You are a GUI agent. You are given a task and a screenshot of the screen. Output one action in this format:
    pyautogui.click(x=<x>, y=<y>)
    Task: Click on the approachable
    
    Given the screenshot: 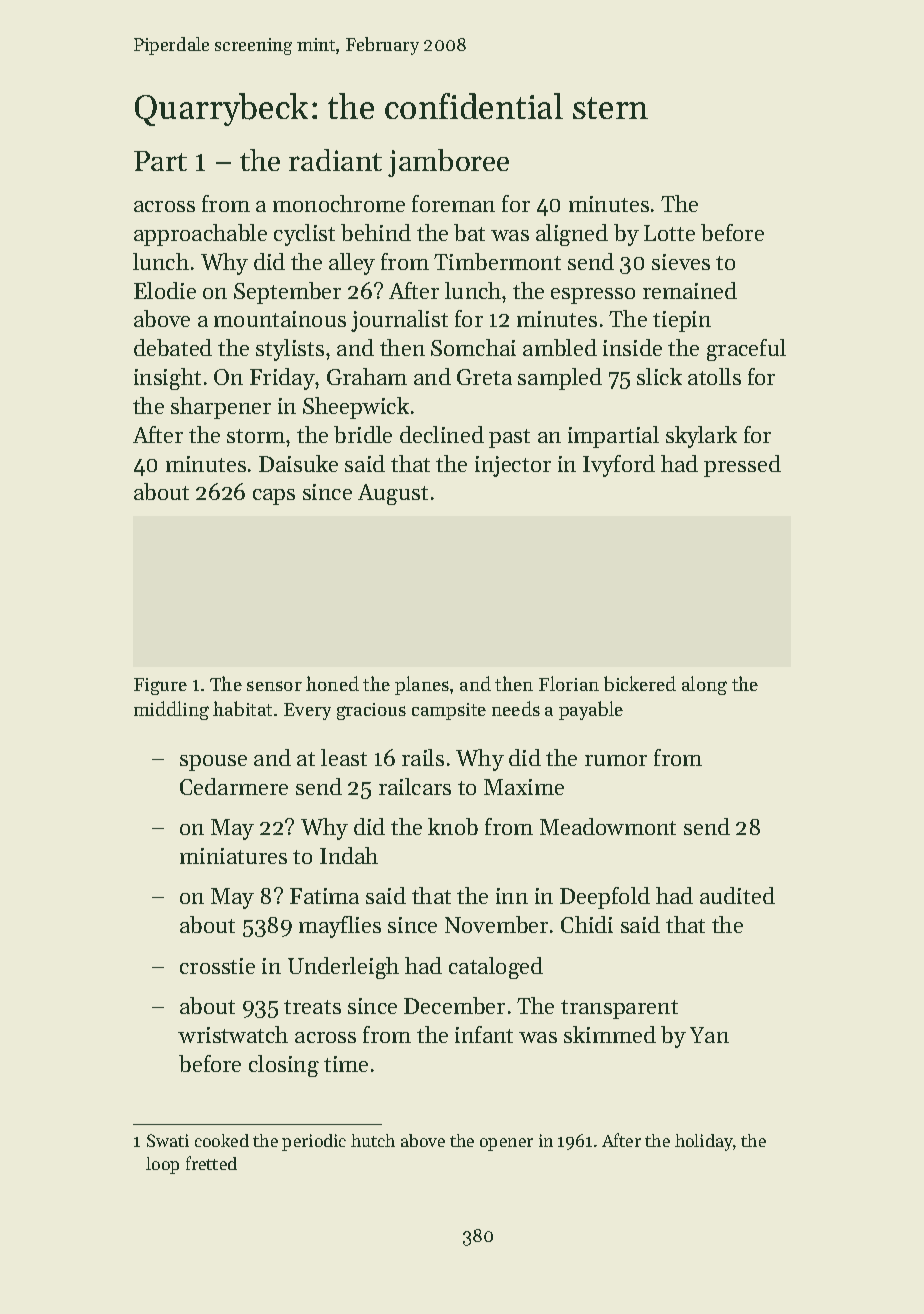 What is the action you would take?
    pyautogui.click(x=200, y=235)
